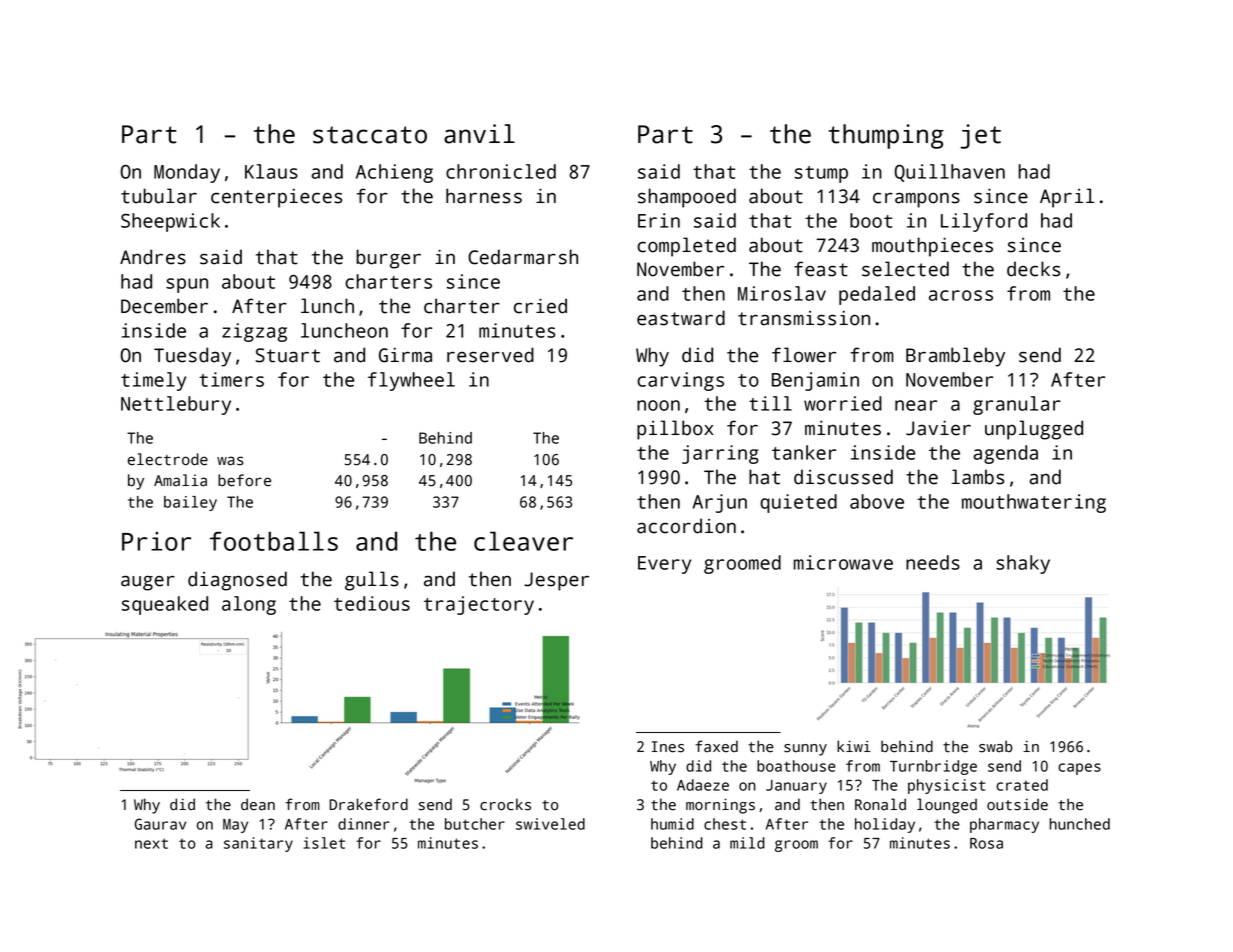  What do you see at coordinates (505, 804) in the page?
I see `crocks` at bounding box center [505, 804].
